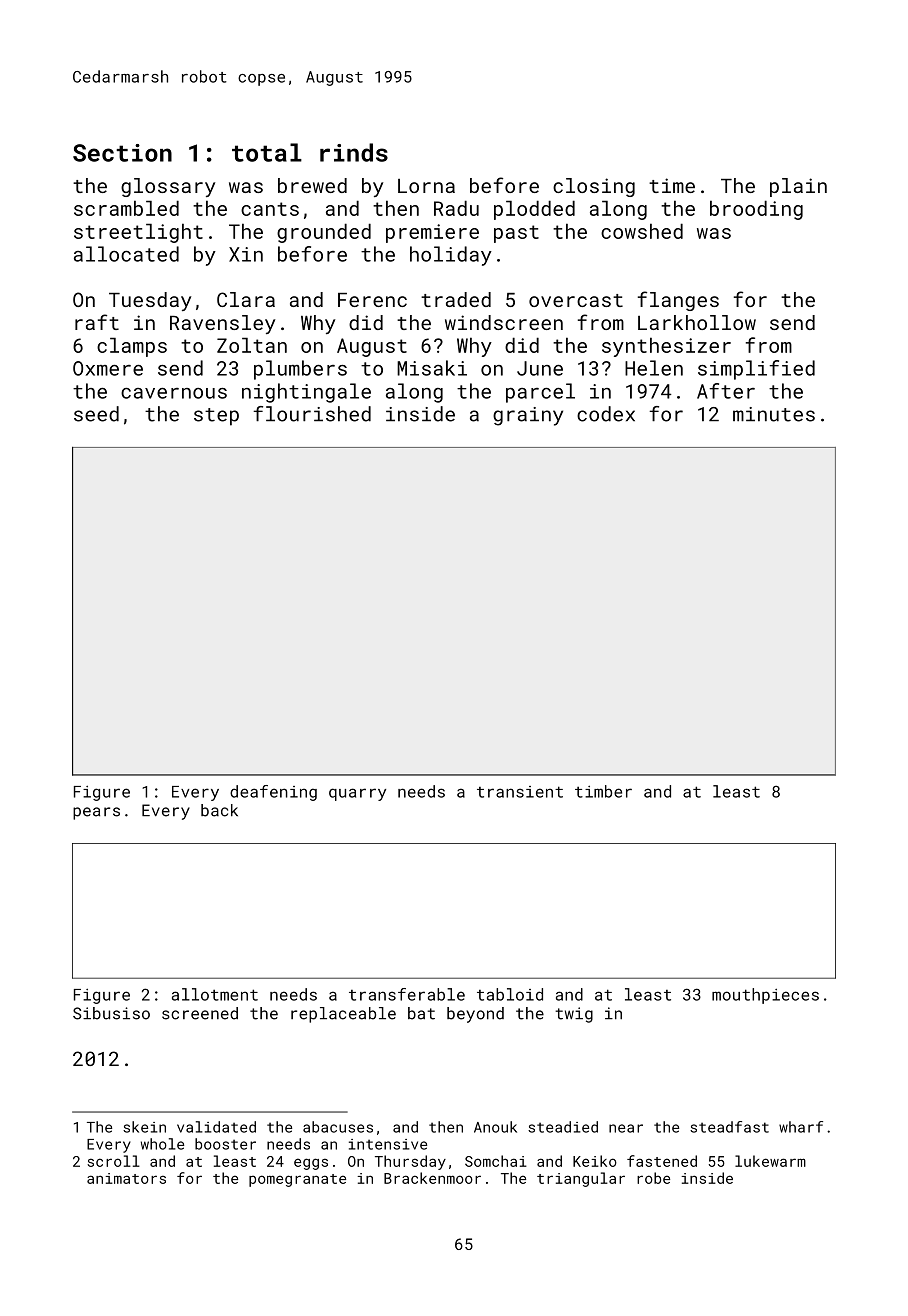 The width and height of the image is (908, 1316). What do you see at coordinates (510, 994) in the image?
I see `tabloid` at bounding box center [510, 994].
